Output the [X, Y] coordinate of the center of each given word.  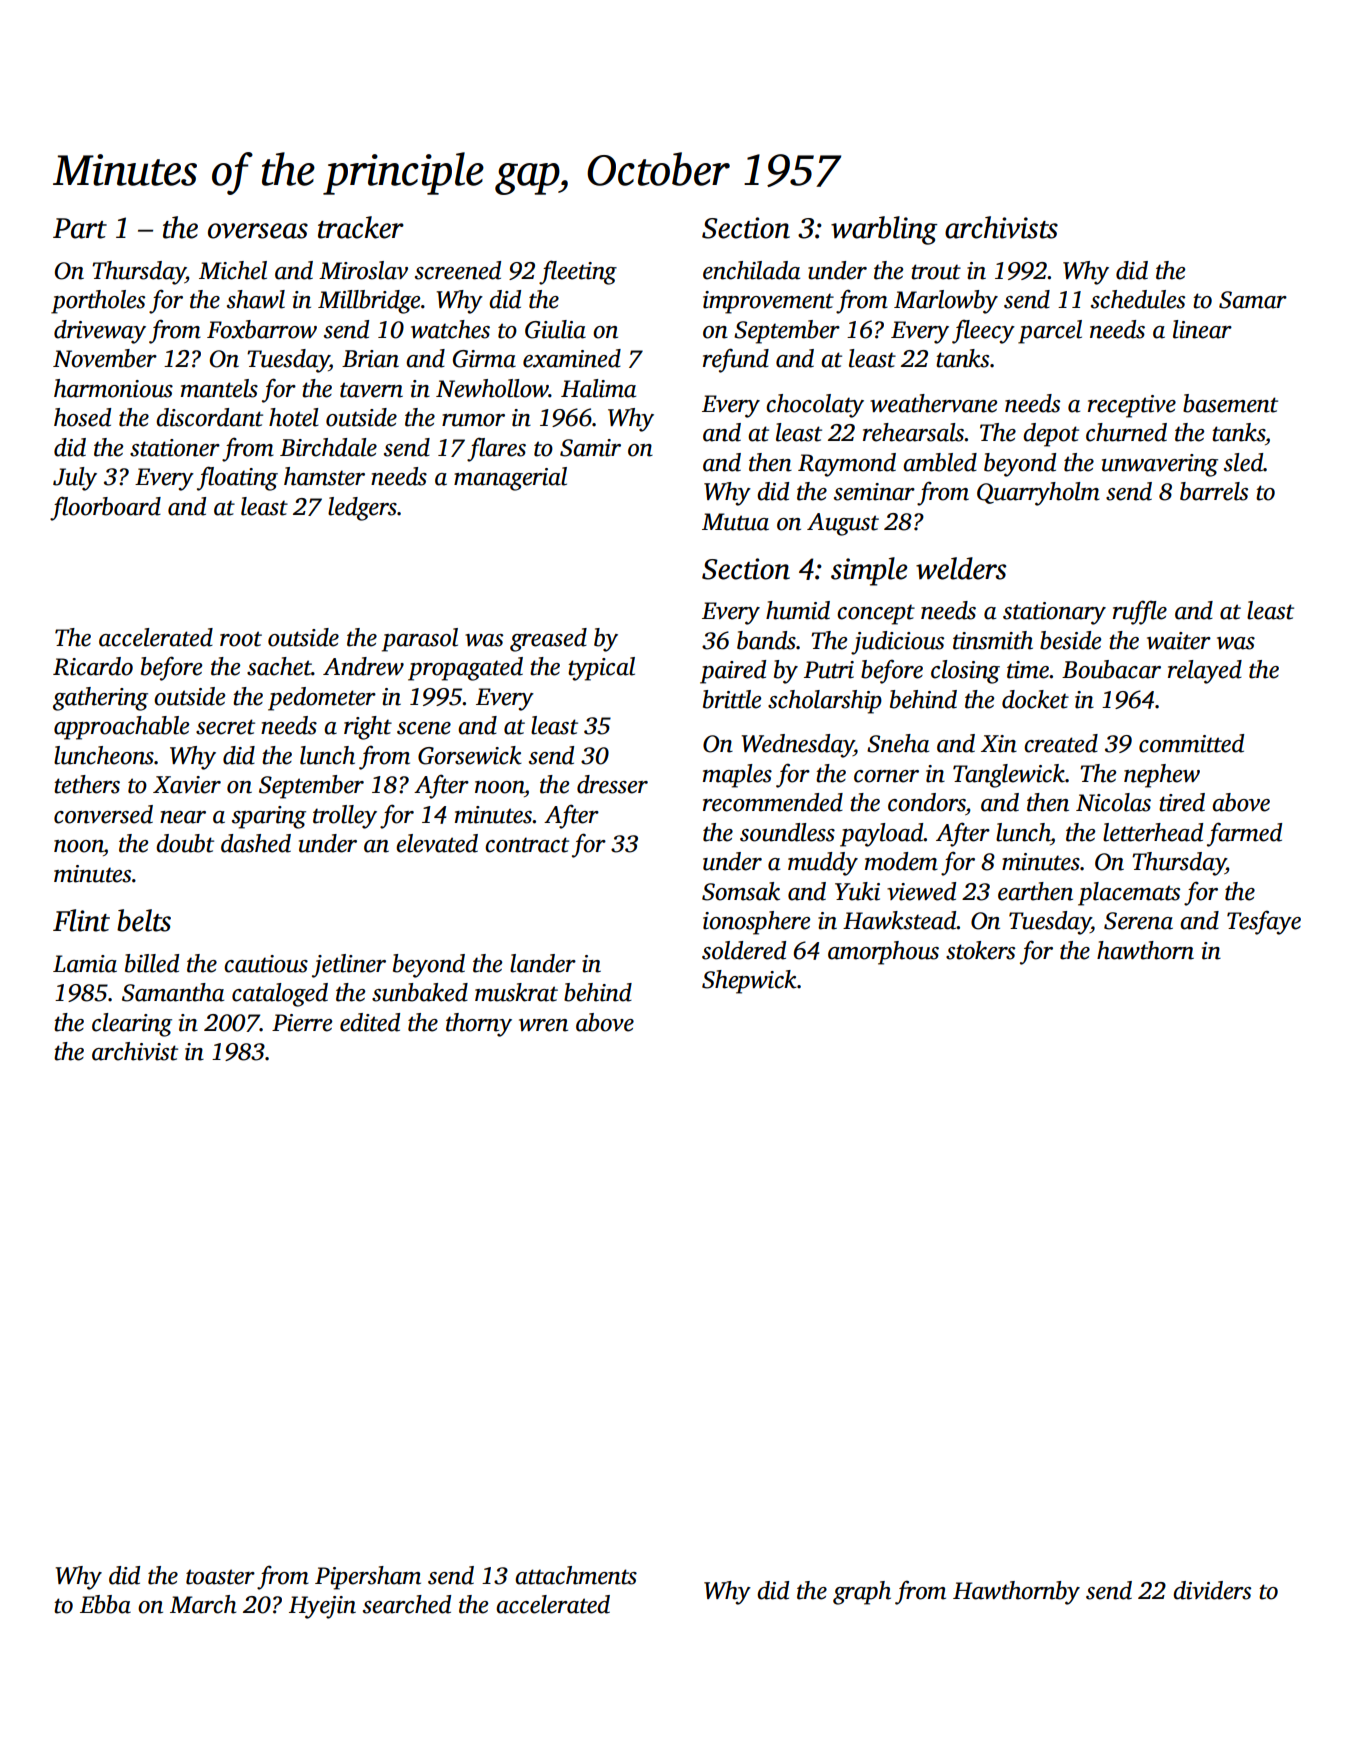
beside [1070, 640]
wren [543, 1025]
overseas [258, 231]
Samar [1253, 300]
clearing [132, 1025]
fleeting [578, 272]
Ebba [105, 1604]
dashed [256, 843]
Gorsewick [470, 755]
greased [548, 640]
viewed [921, 891]
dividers [1212, 1590]
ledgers [362, 509]
